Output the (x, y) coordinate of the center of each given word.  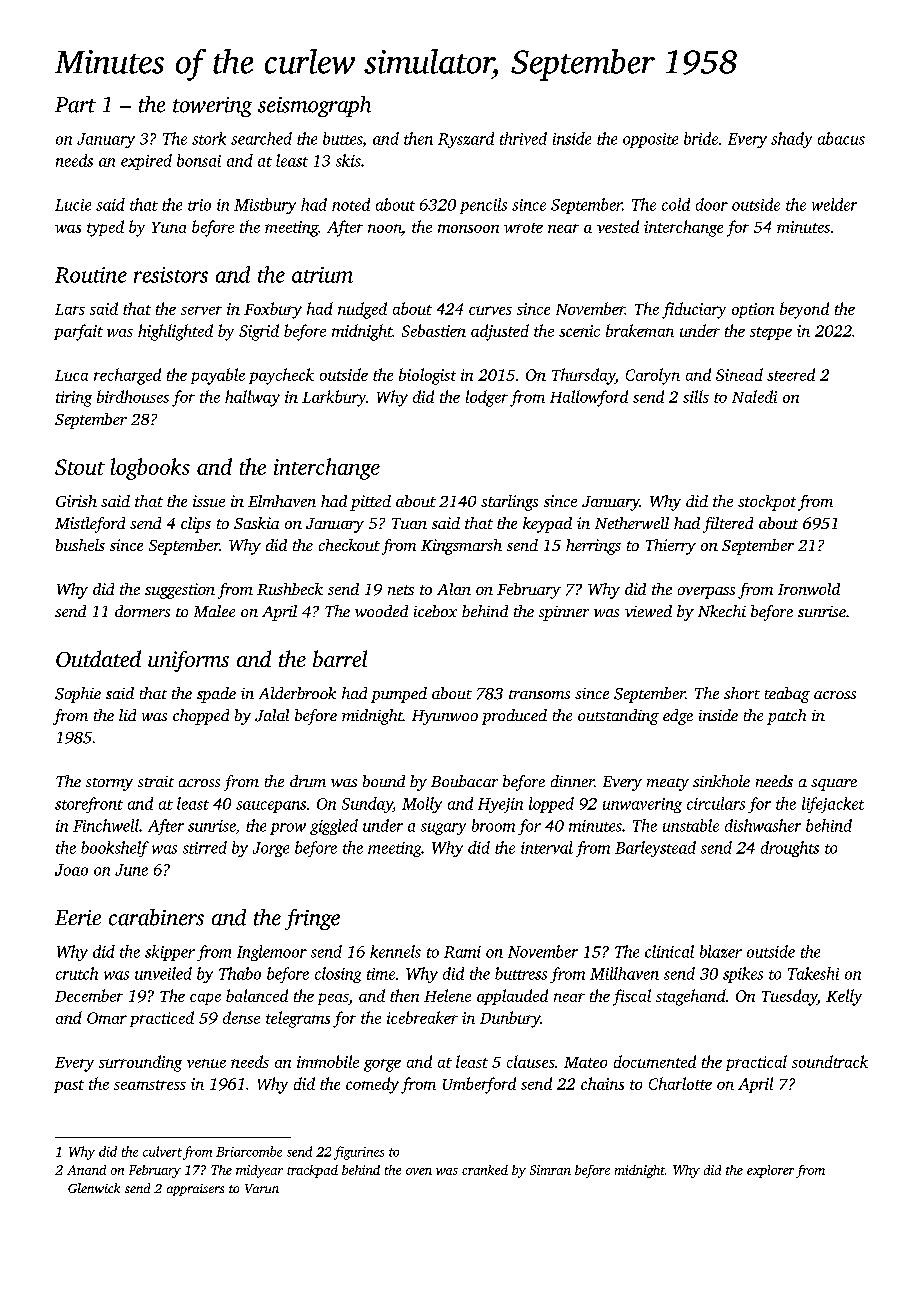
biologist (427, 376)
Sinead (739, 374)
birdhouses (133, 396)
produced (514, 717)
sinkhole (721, 781)
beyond (804, 310)
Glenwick (94, 1188)
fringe (312, 919)
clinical (669, 951)
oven (419, 1171)
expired (146, 162)
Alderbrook (297, 693)
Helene (447, 995)
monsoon (468, 228)
